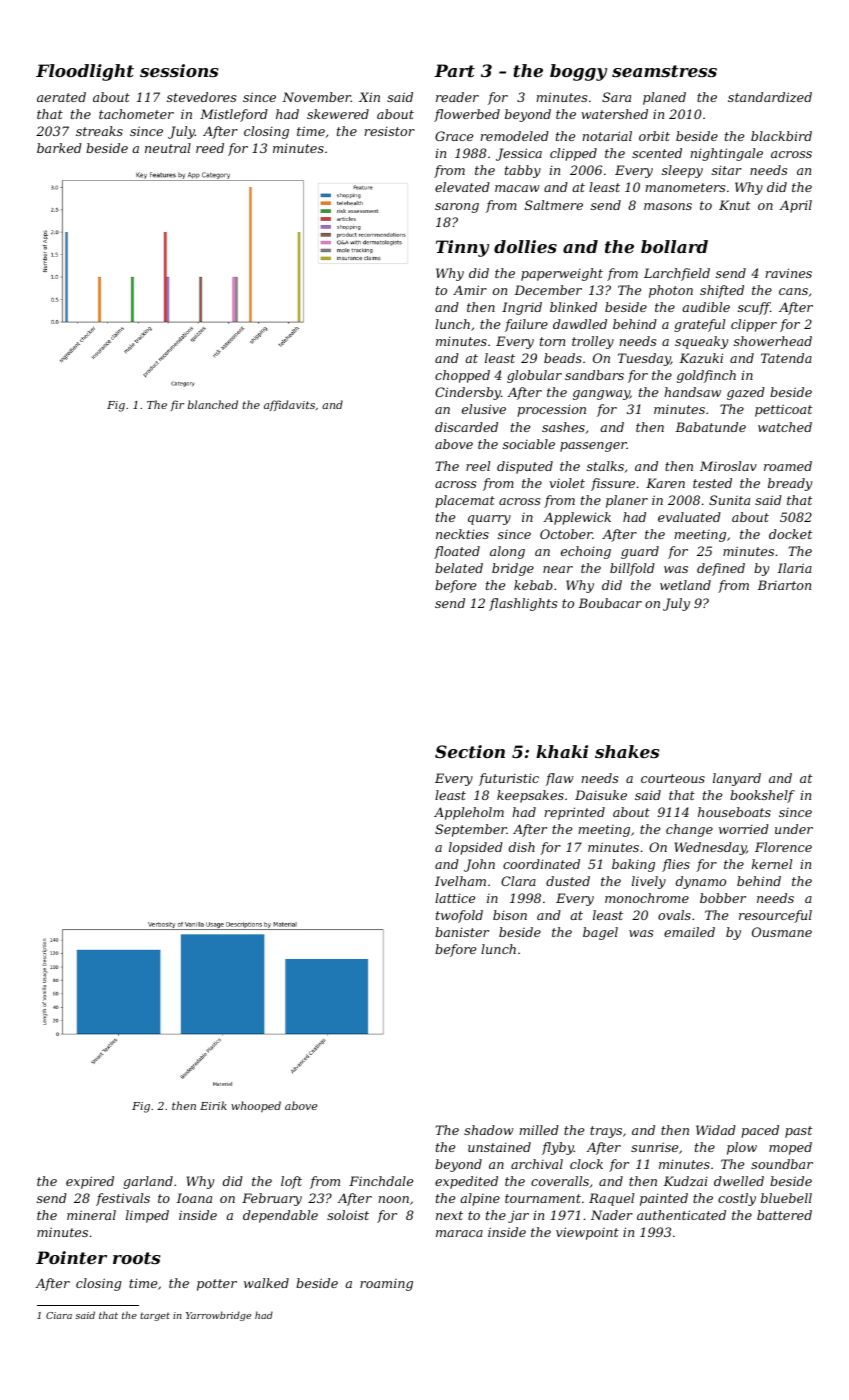 Image resolution: width=849 pixels, height=1400 pixels. I want to click on standardized, so click(770, 97).
